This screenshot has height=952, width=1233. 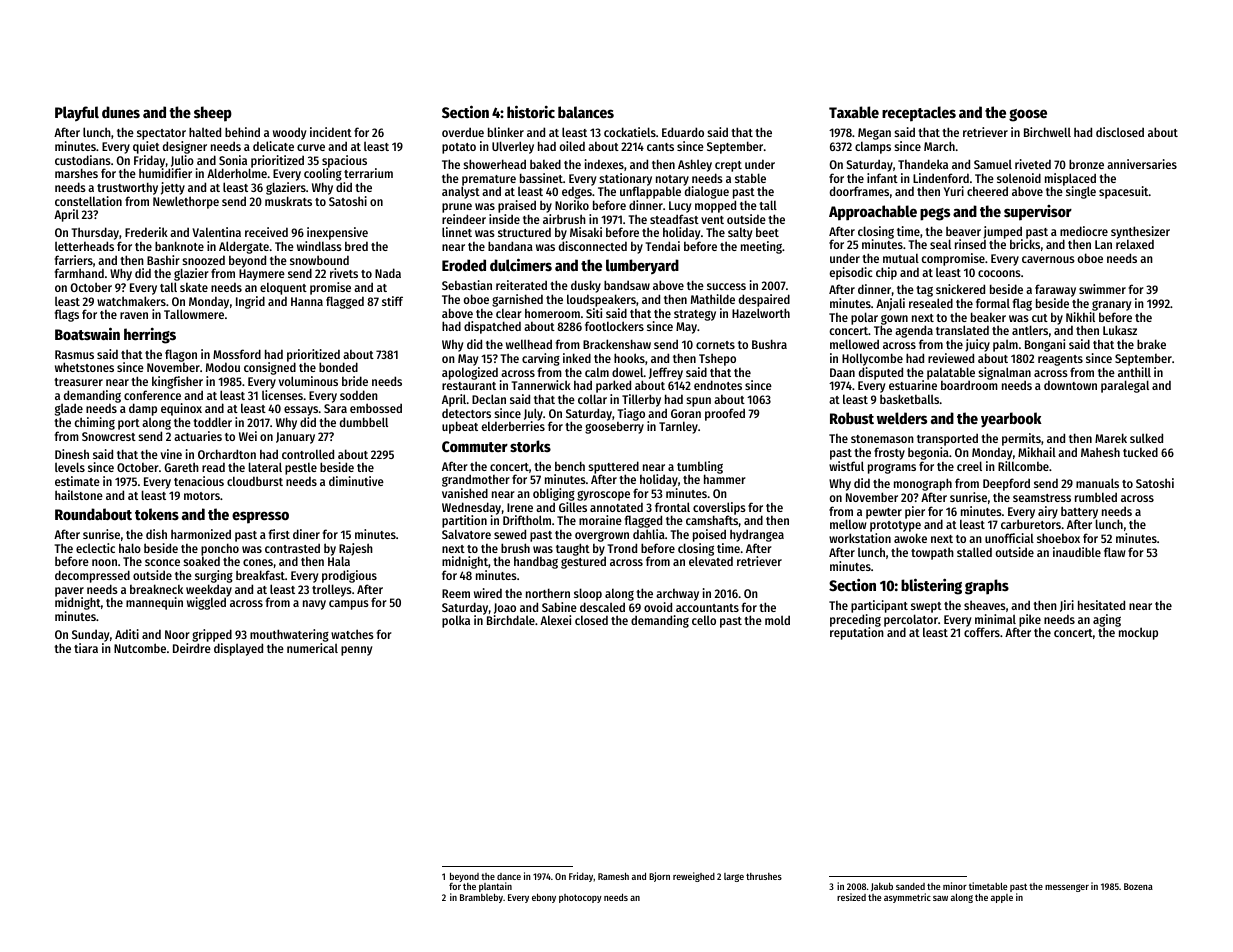 What do you see at coordinates (577, 358) in the screenshot?
I see `inked` at bounding box center [577, 358].
